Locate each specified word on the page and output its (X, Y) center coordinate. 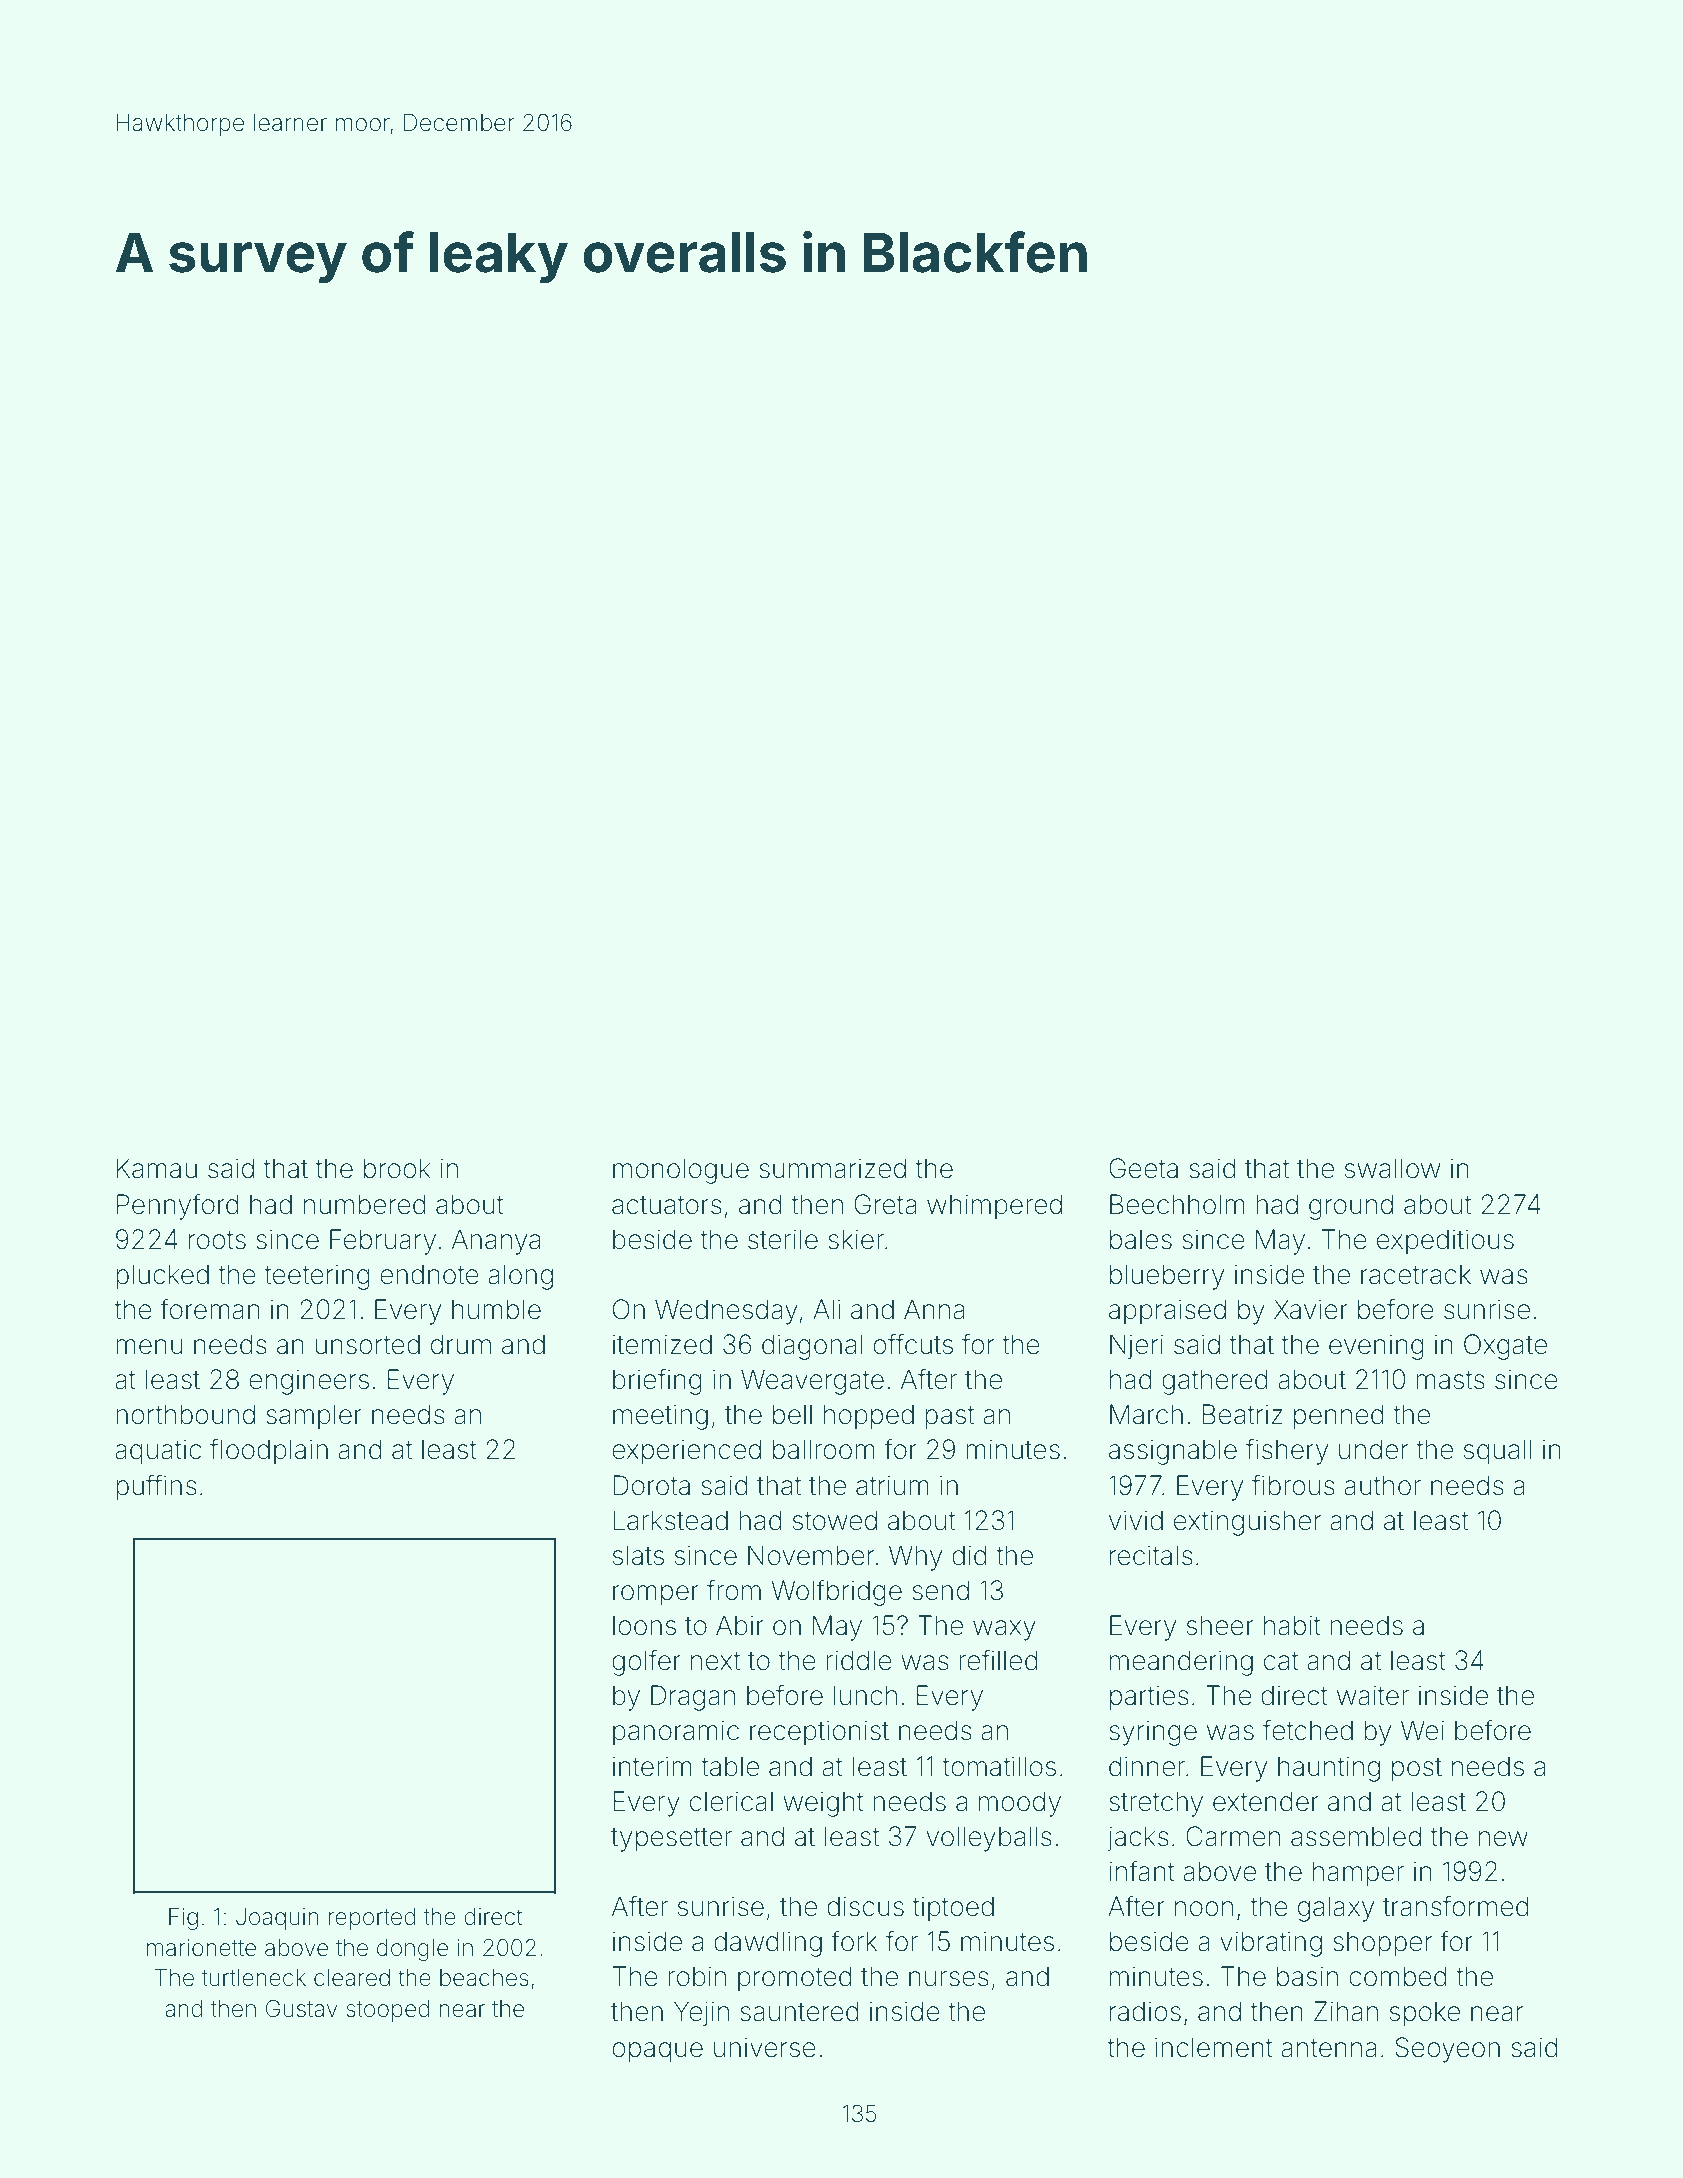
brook (397, 1168)
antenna (1329, 2048)
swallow (1392, 1168)
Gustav (302, 2009)
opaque (657, 2052)
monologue (681, 1171)
